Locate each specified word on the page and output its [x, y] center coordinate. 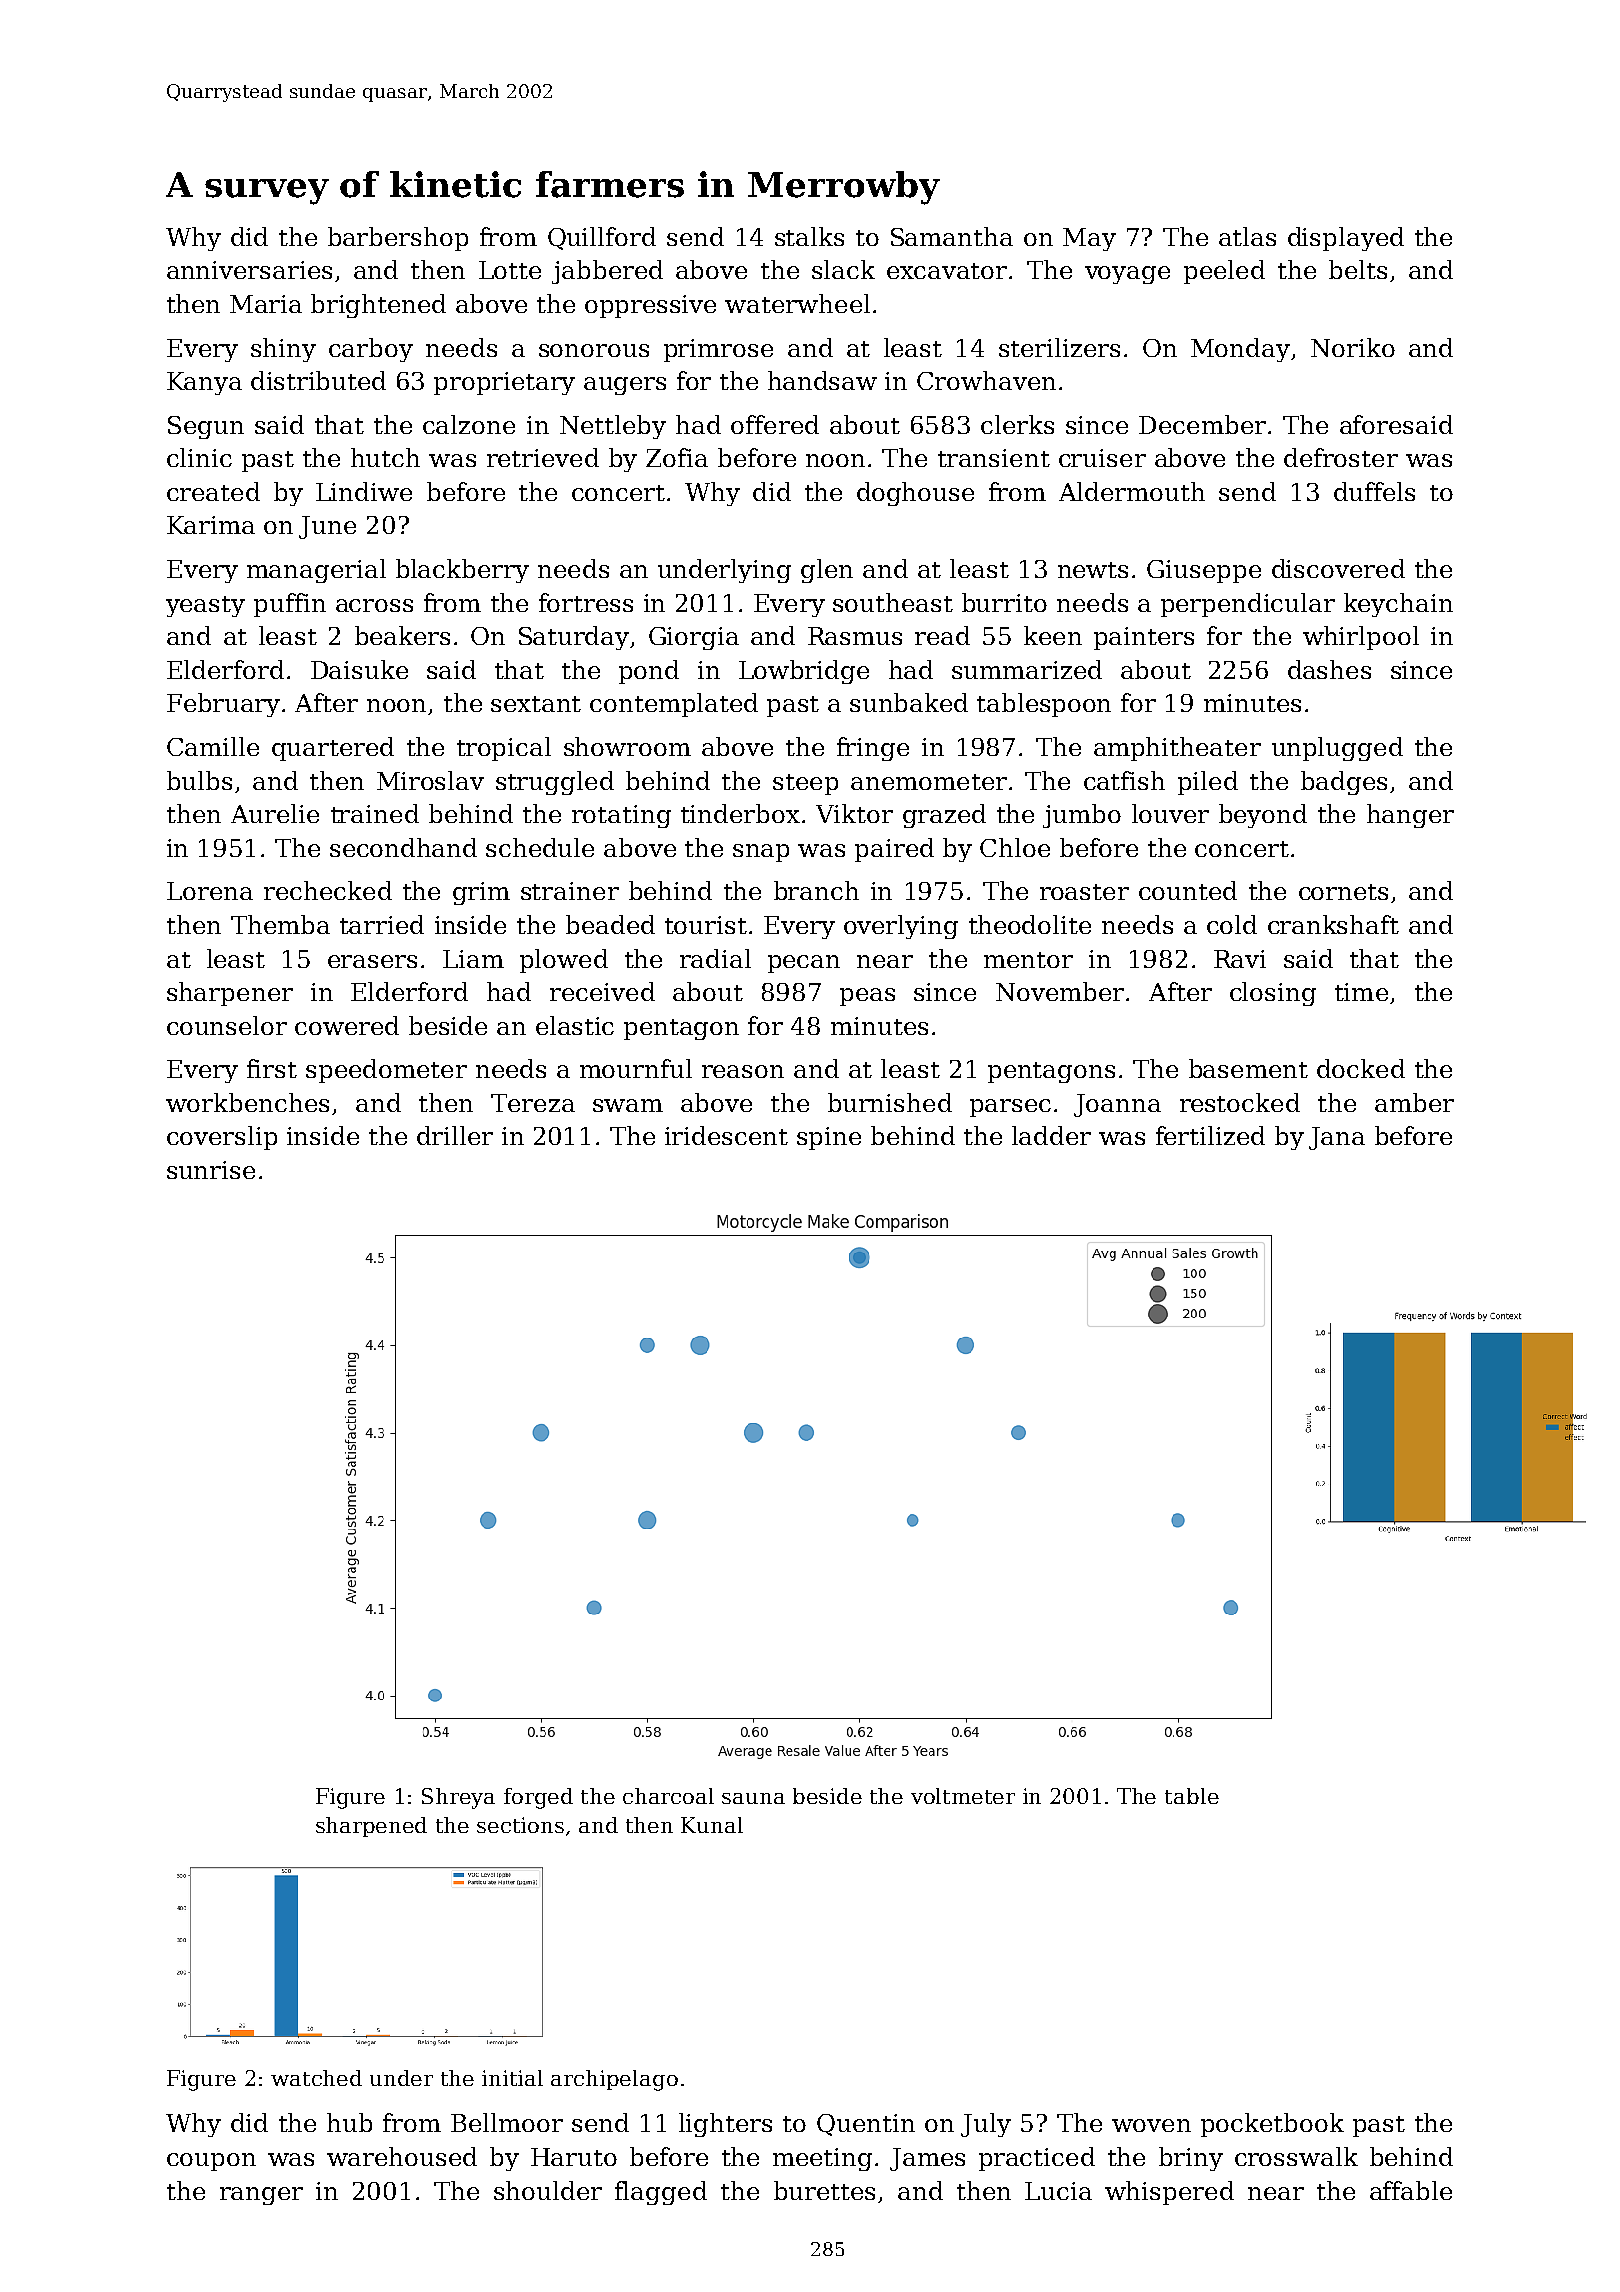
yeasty [205, 606]
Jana [1337, 1138]
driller [455, 1135]
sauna [753, 1798]
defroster [1341, 457]
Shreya [458, 1798]
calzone [469, 424]
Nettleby [613, 427]
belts [1358, 269]
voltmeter [963, 1796]
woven [1151, 2125]
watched [316, 2078]
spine [829, 1138]
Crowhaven [986, 380]
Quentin [866, 2125]
